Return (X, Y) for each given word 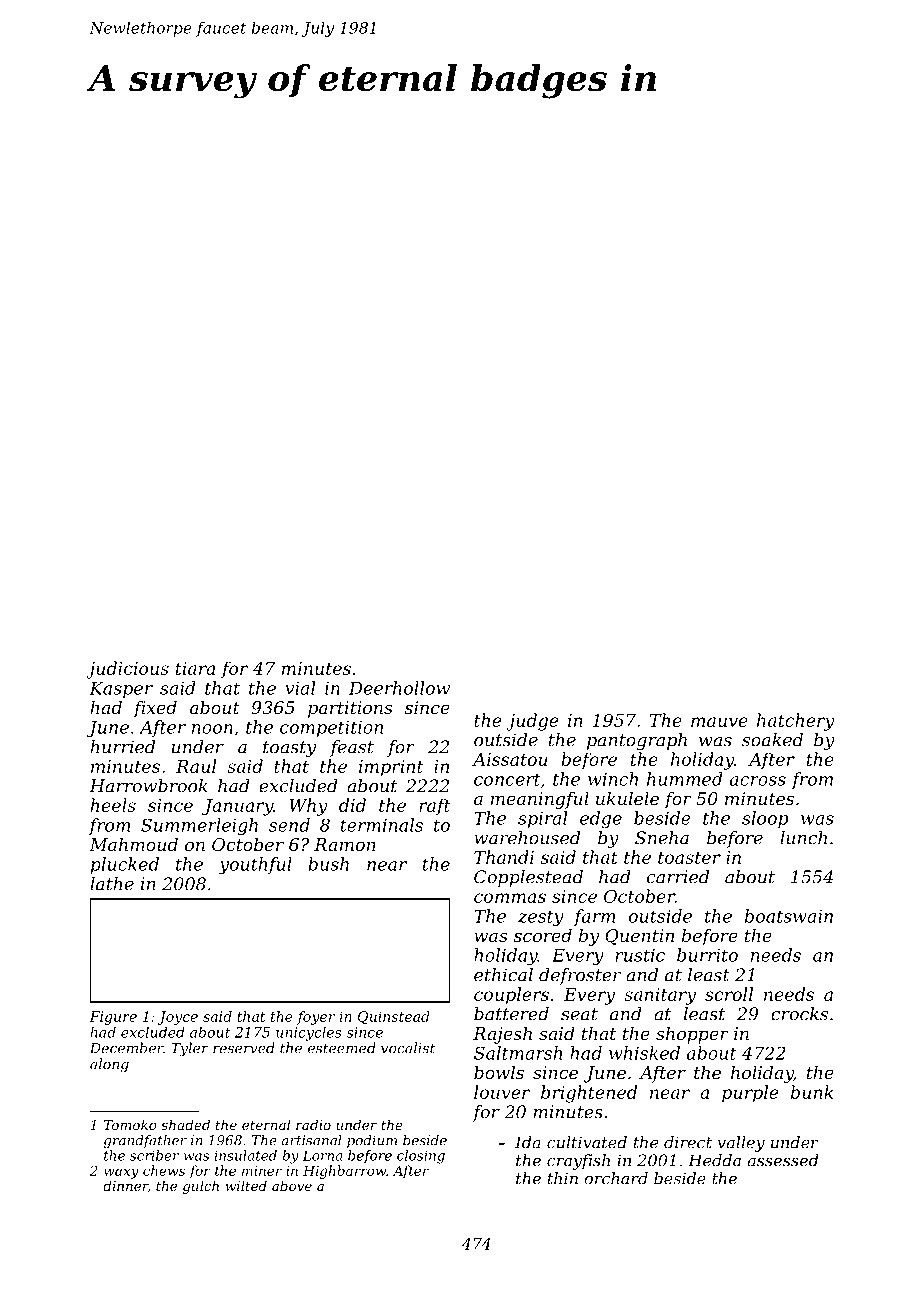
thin (563, 1178)
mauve (719, 722)
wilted (246, 1185)
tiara (195, 668)
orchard (616, 1178)
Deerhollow (399, 688)
